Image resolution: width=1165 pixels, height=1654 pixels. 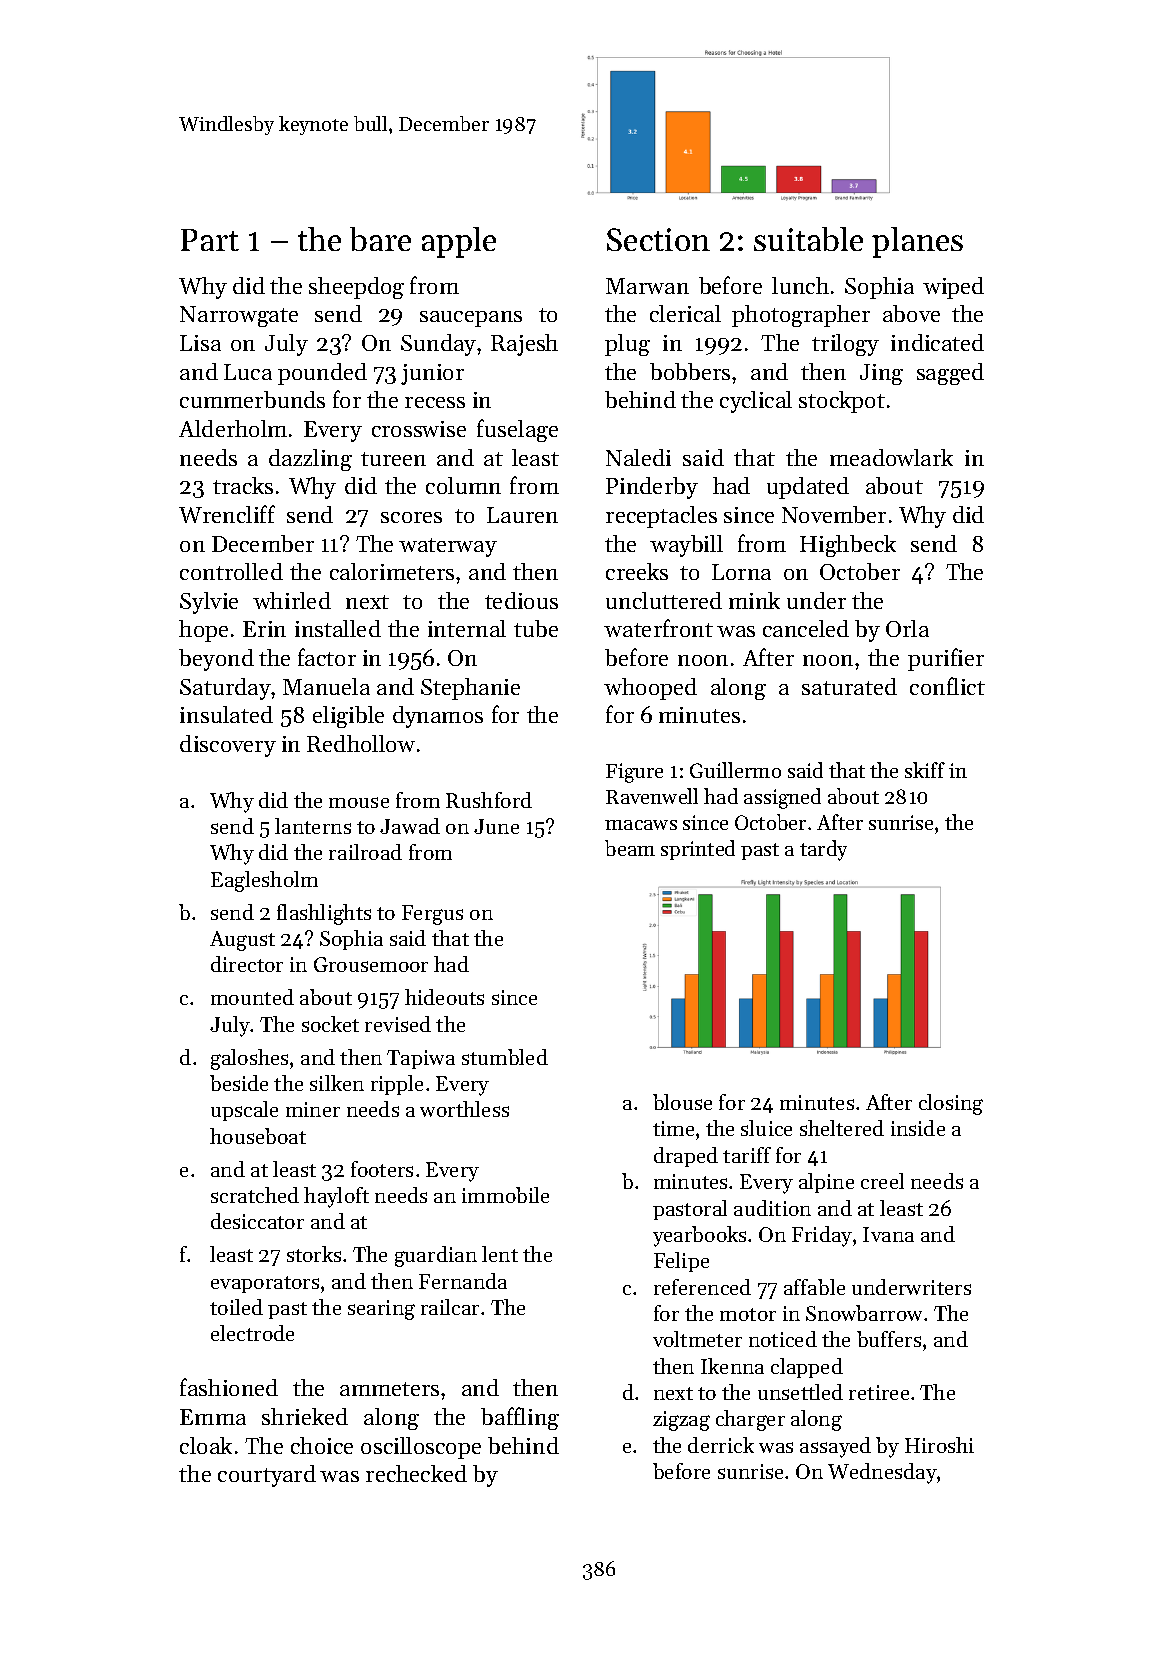 I want to click on courtyard, so click(x=267, y=1476).
